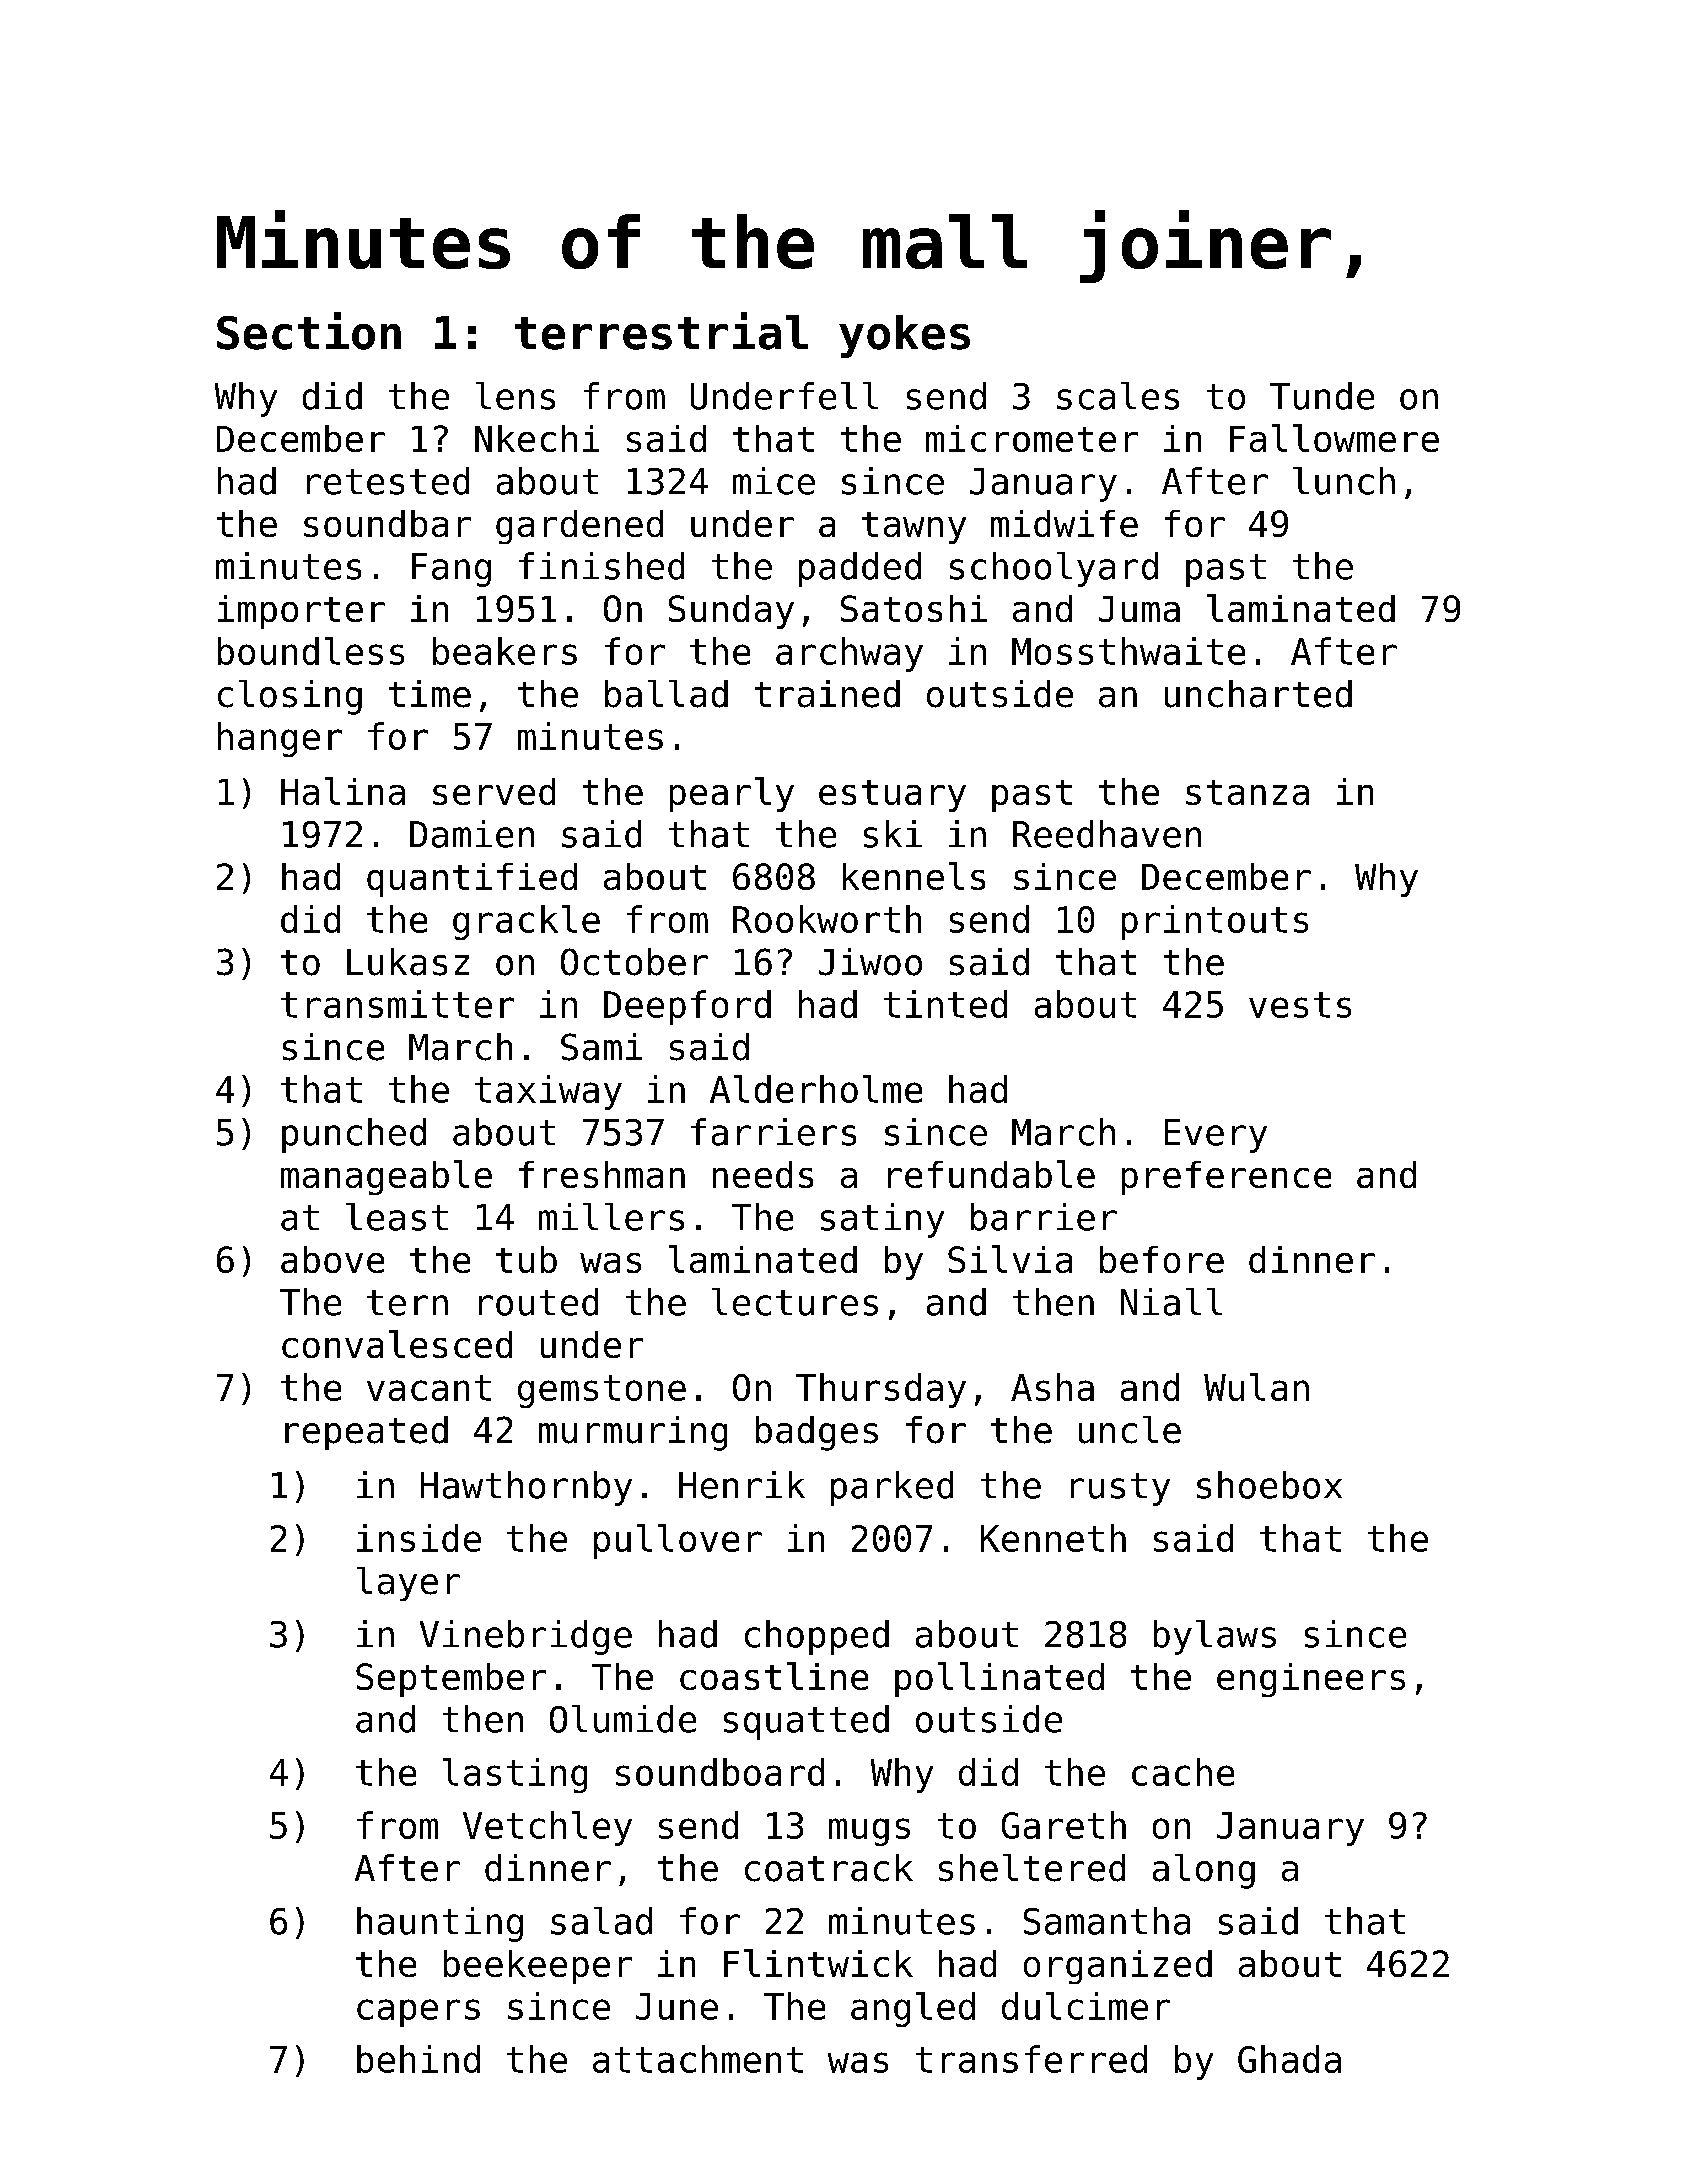 This image has width=1683, height=2178. What do you see at coordinates (1311, 1680) in the image?
I see `engineers` at bounding box center [1311, 1680].
